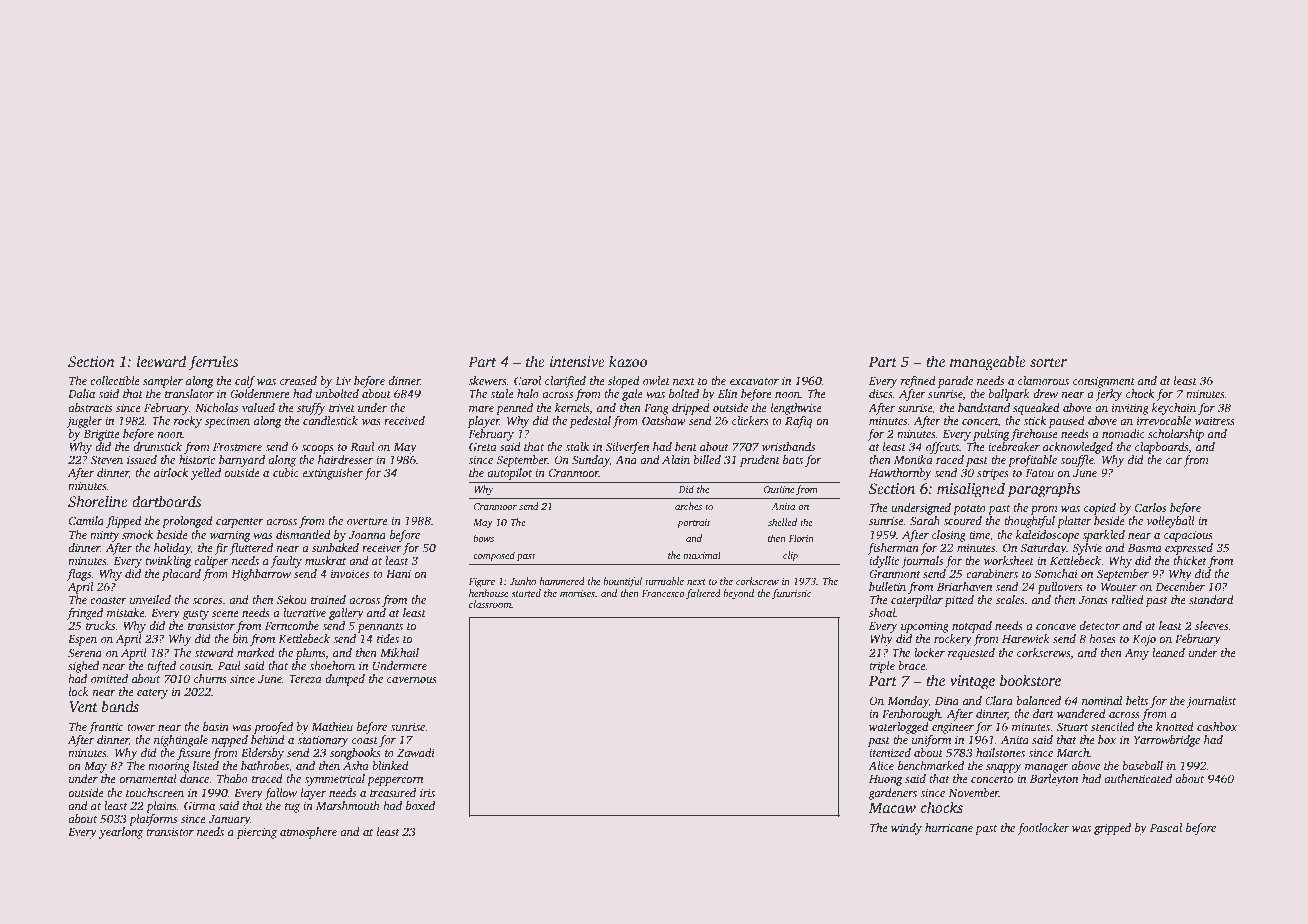 This screenshot has width=1308, height=924. I want to click on mortises, so click(577, 593).
